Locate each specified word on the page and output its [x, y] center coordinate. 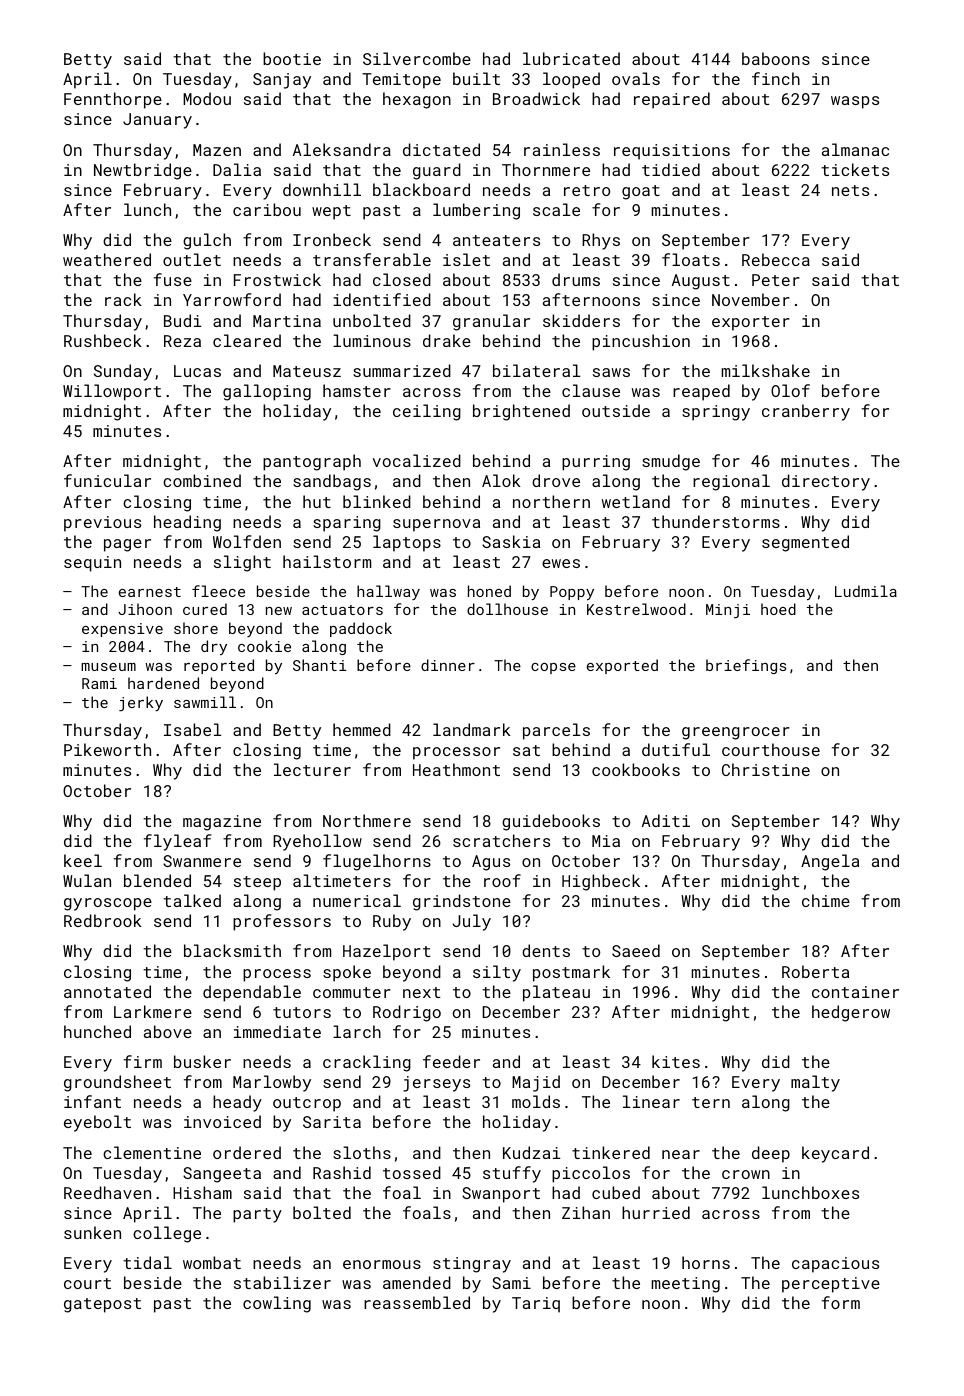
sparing [347, 524]
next [422, 992]
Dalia [237, 169]
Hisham [202, 1192]
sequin [92, 564]
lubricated [571, 58]
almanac [855, 149]
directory [826, 482]
